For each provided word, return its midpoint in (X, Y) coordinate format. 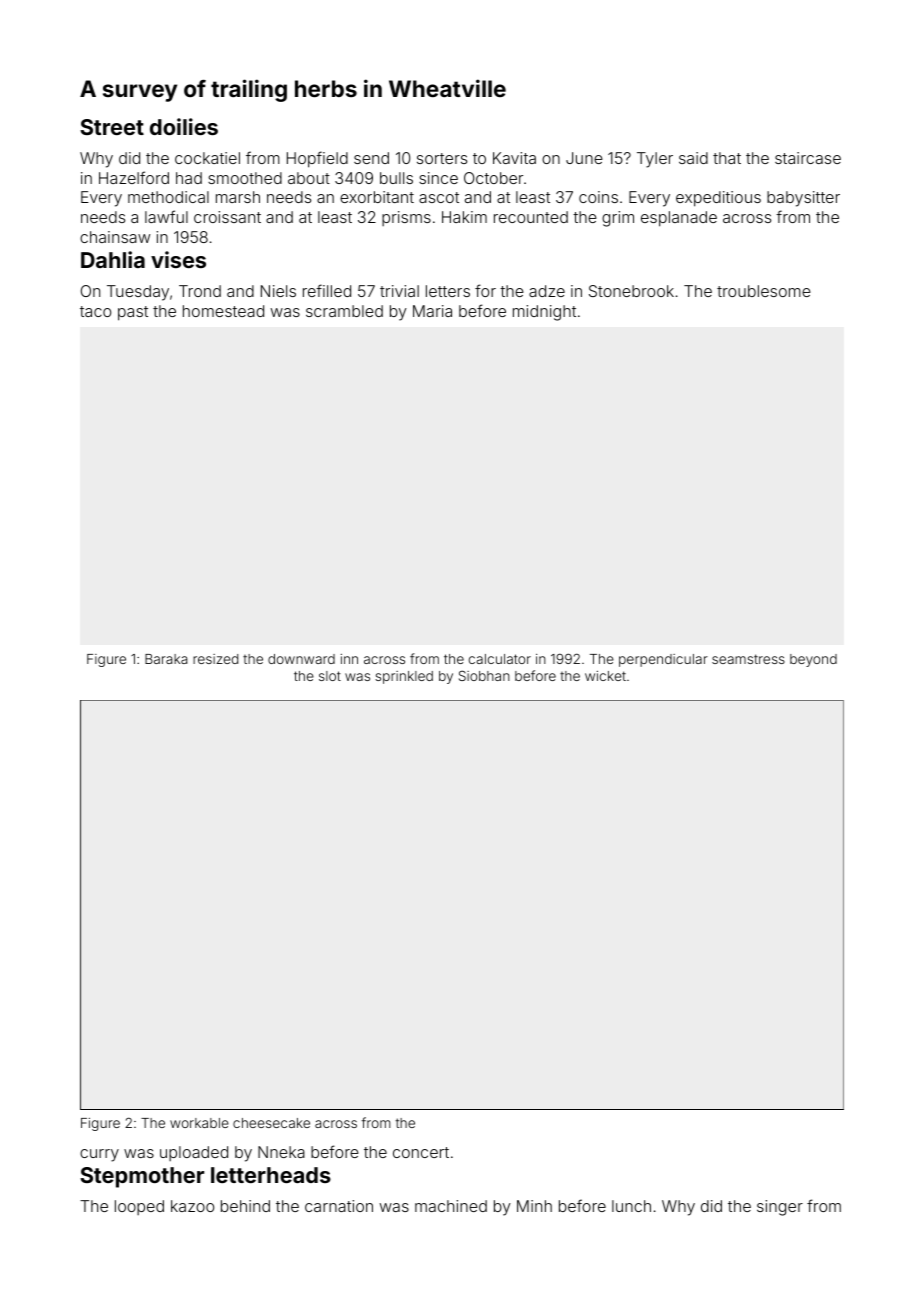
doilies (184, 126)
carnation (339, 1206)
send (371, 158)
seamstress (748, 659)
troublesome (764, 291)
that (727, 158)
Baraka (166, 659)
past (133, 313)
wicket (605, 676)
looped (139, 1207)
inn (349, 659)
